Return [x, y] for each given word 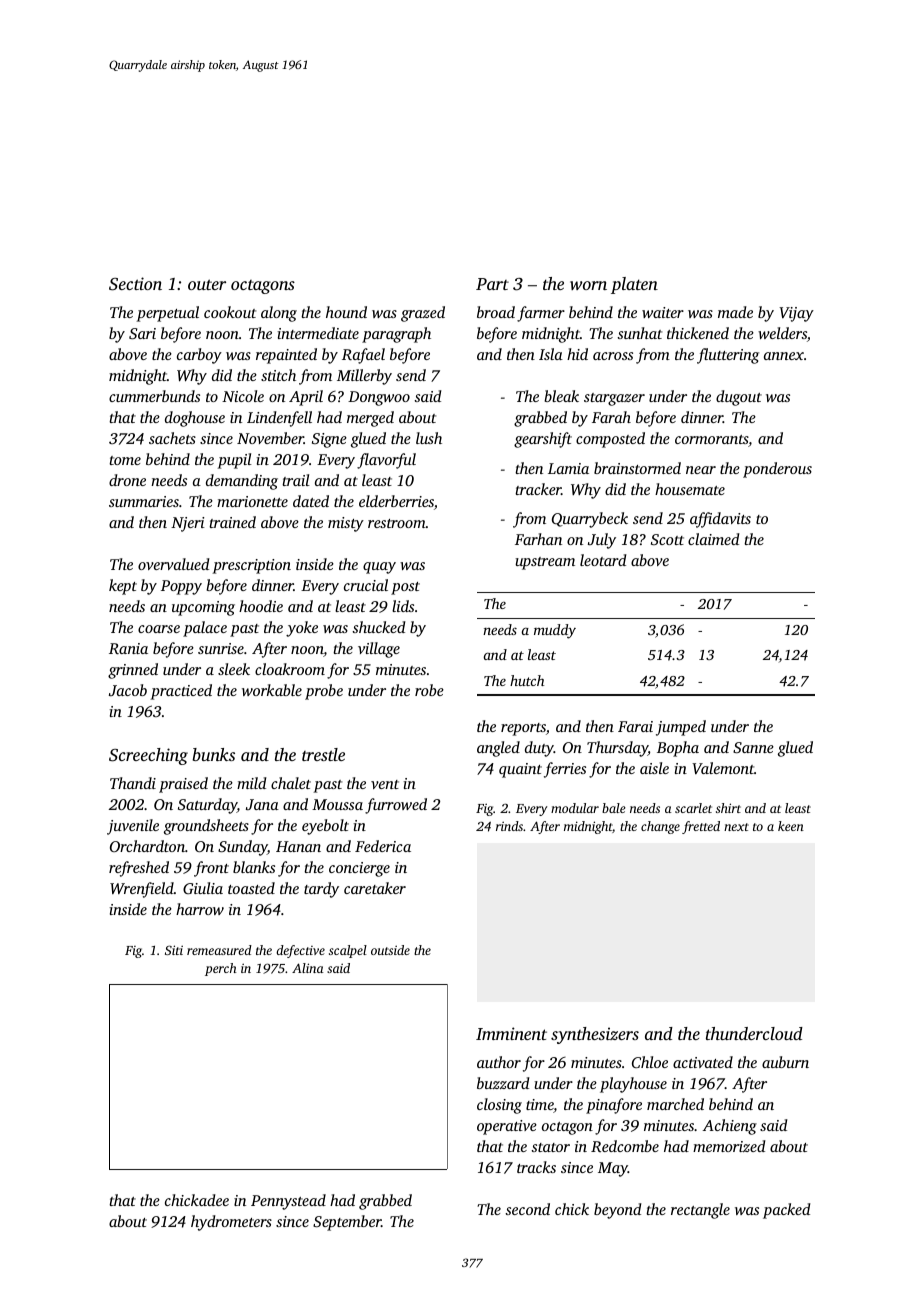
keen [791, 826]
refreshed [139, 869]
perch [221, 969]
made [735, 312]
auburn [785, 1062]
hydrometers [231, 1223]
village [379, 650]
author [499, 1062]
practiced [181, 692]
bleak [561, 396]
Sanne [753, 747]
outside [390, 950]
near [701, 470]
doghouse [195, 419]
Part [492, 284]
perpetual [168, 314]
